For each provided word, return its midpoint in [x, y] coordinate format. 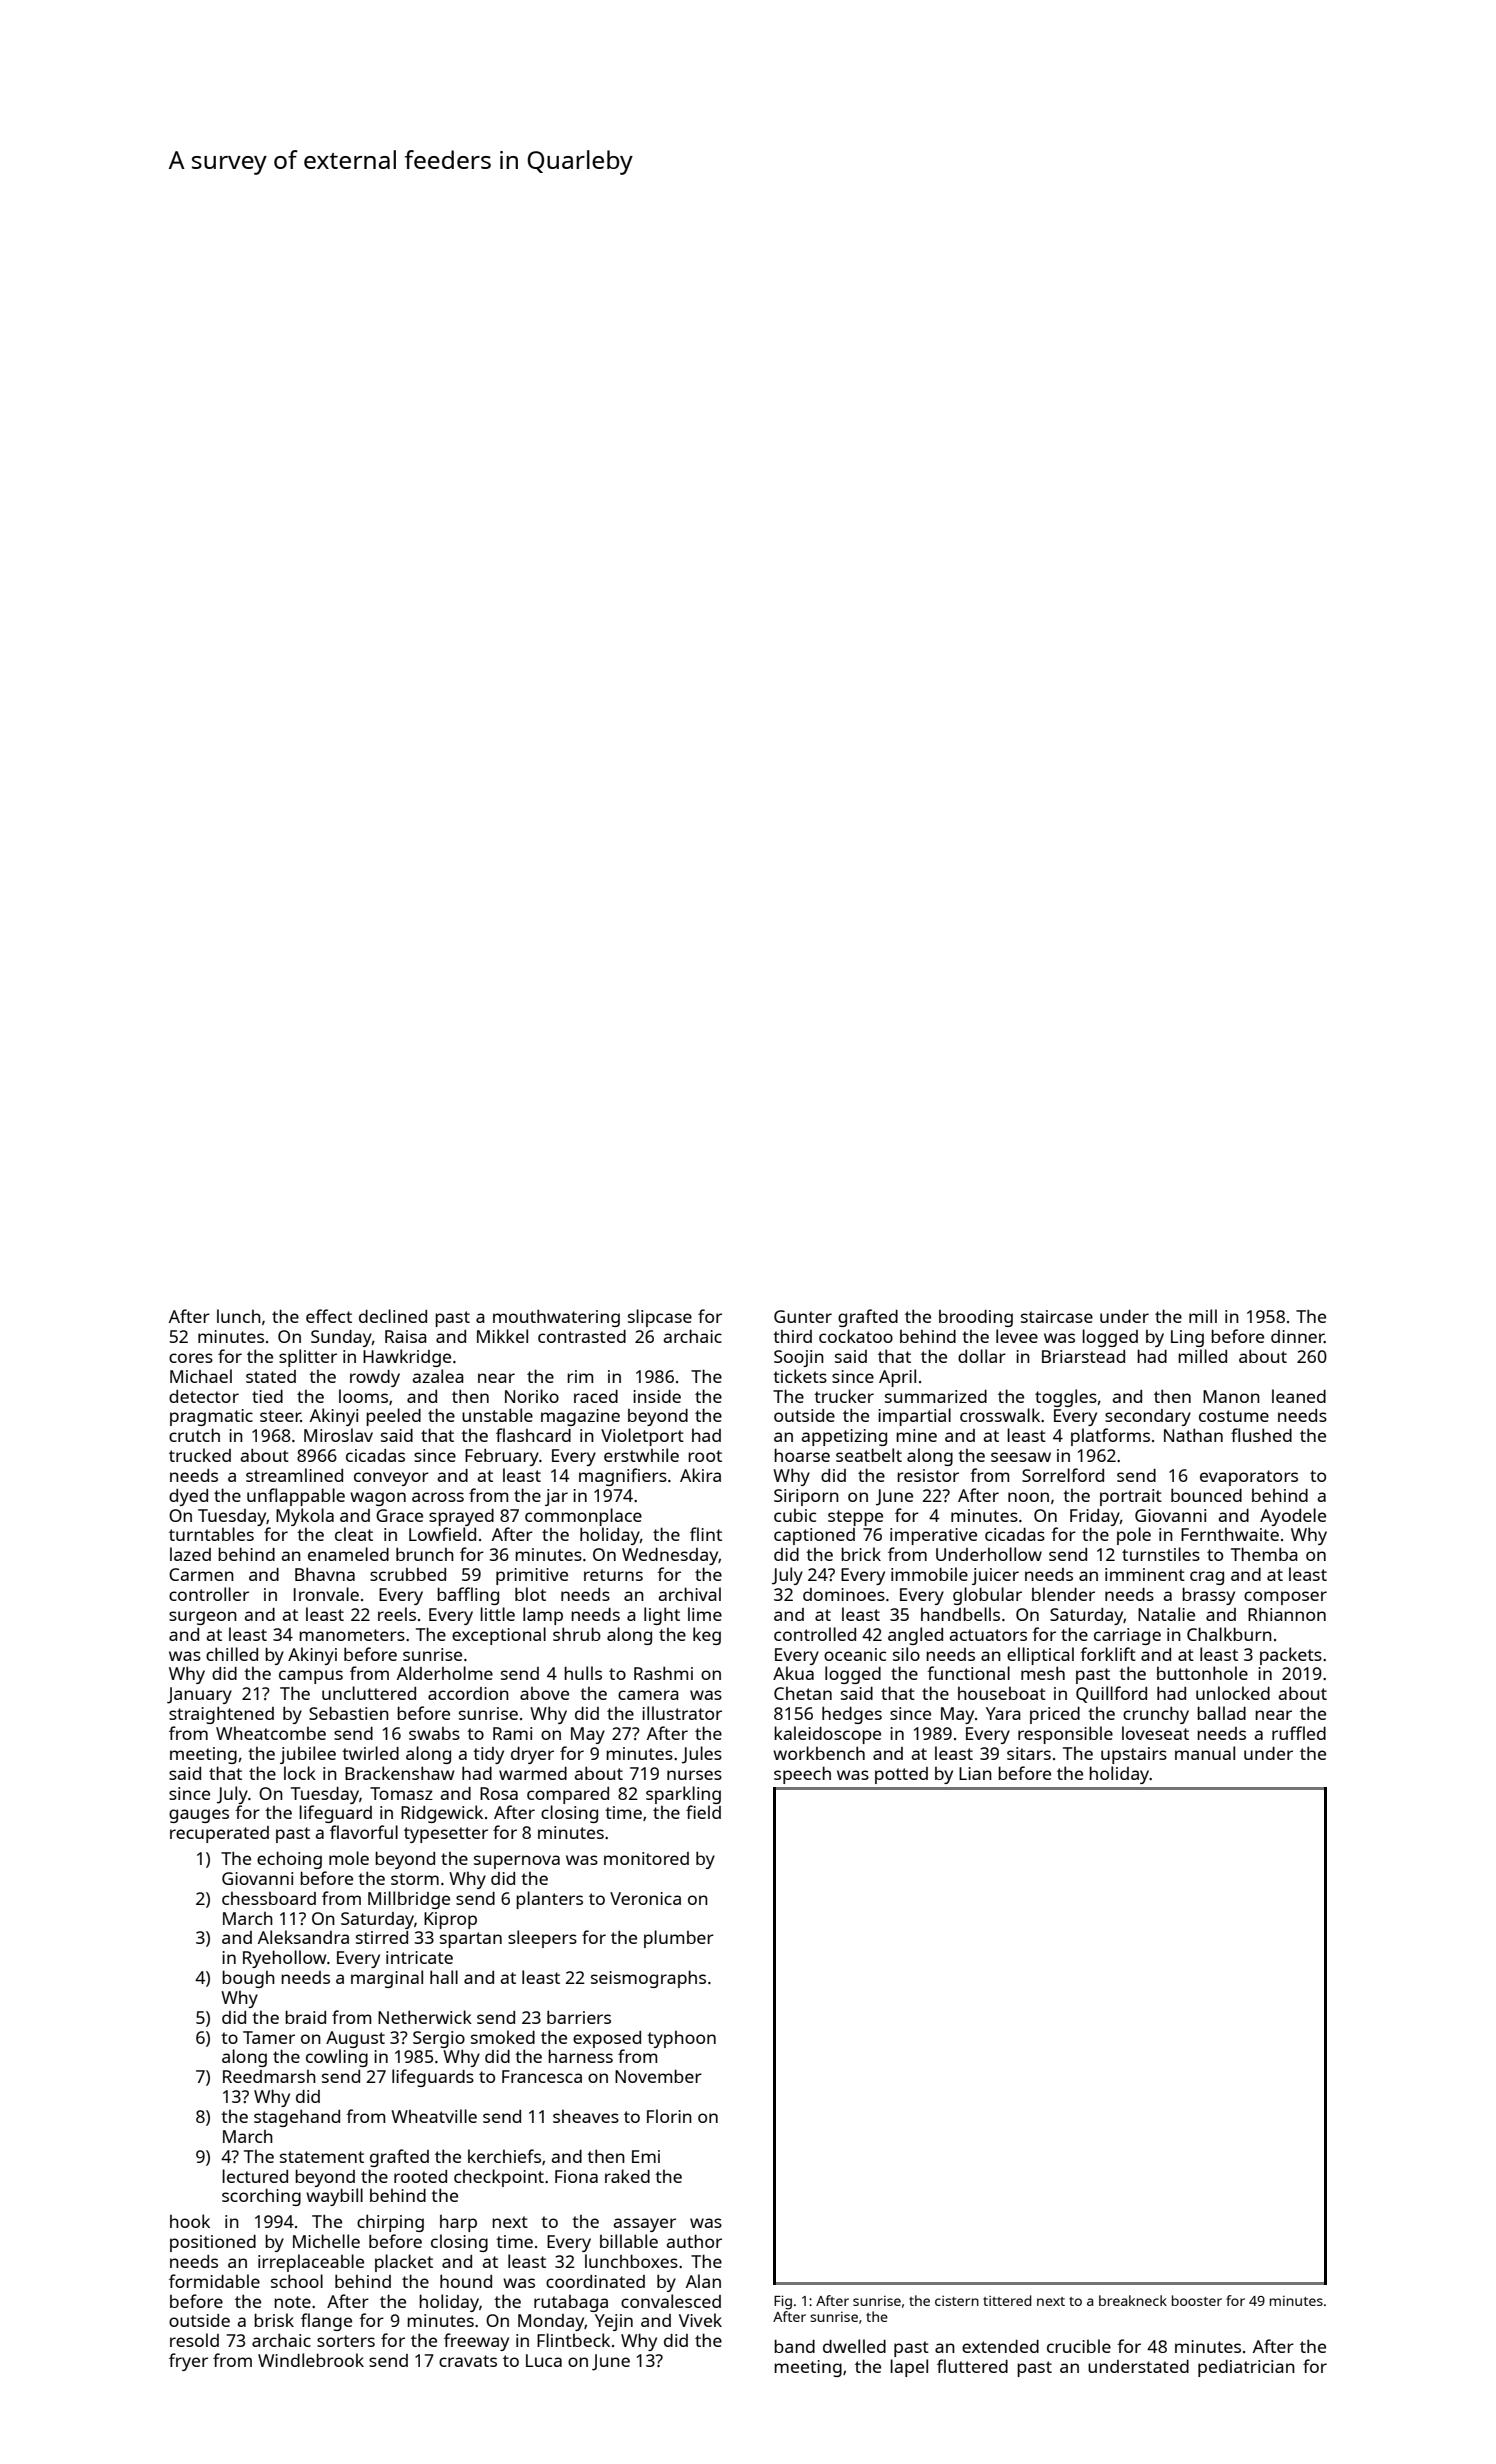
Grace [399, 1515]
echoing [289, 1860]
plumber [679, 1939]
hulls [583, 1673]
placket [404, 2263]
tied [267, 1396]
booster [1197, 2300]
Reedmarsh [269, 2076]
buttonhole [1202, 1673]
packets [1291, 1656]
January [199, 1695]
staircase [1057, 1316]
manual [1205, 1753]
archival [689, 1594]
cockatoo [856, 1336]
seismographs [648, 1979]
